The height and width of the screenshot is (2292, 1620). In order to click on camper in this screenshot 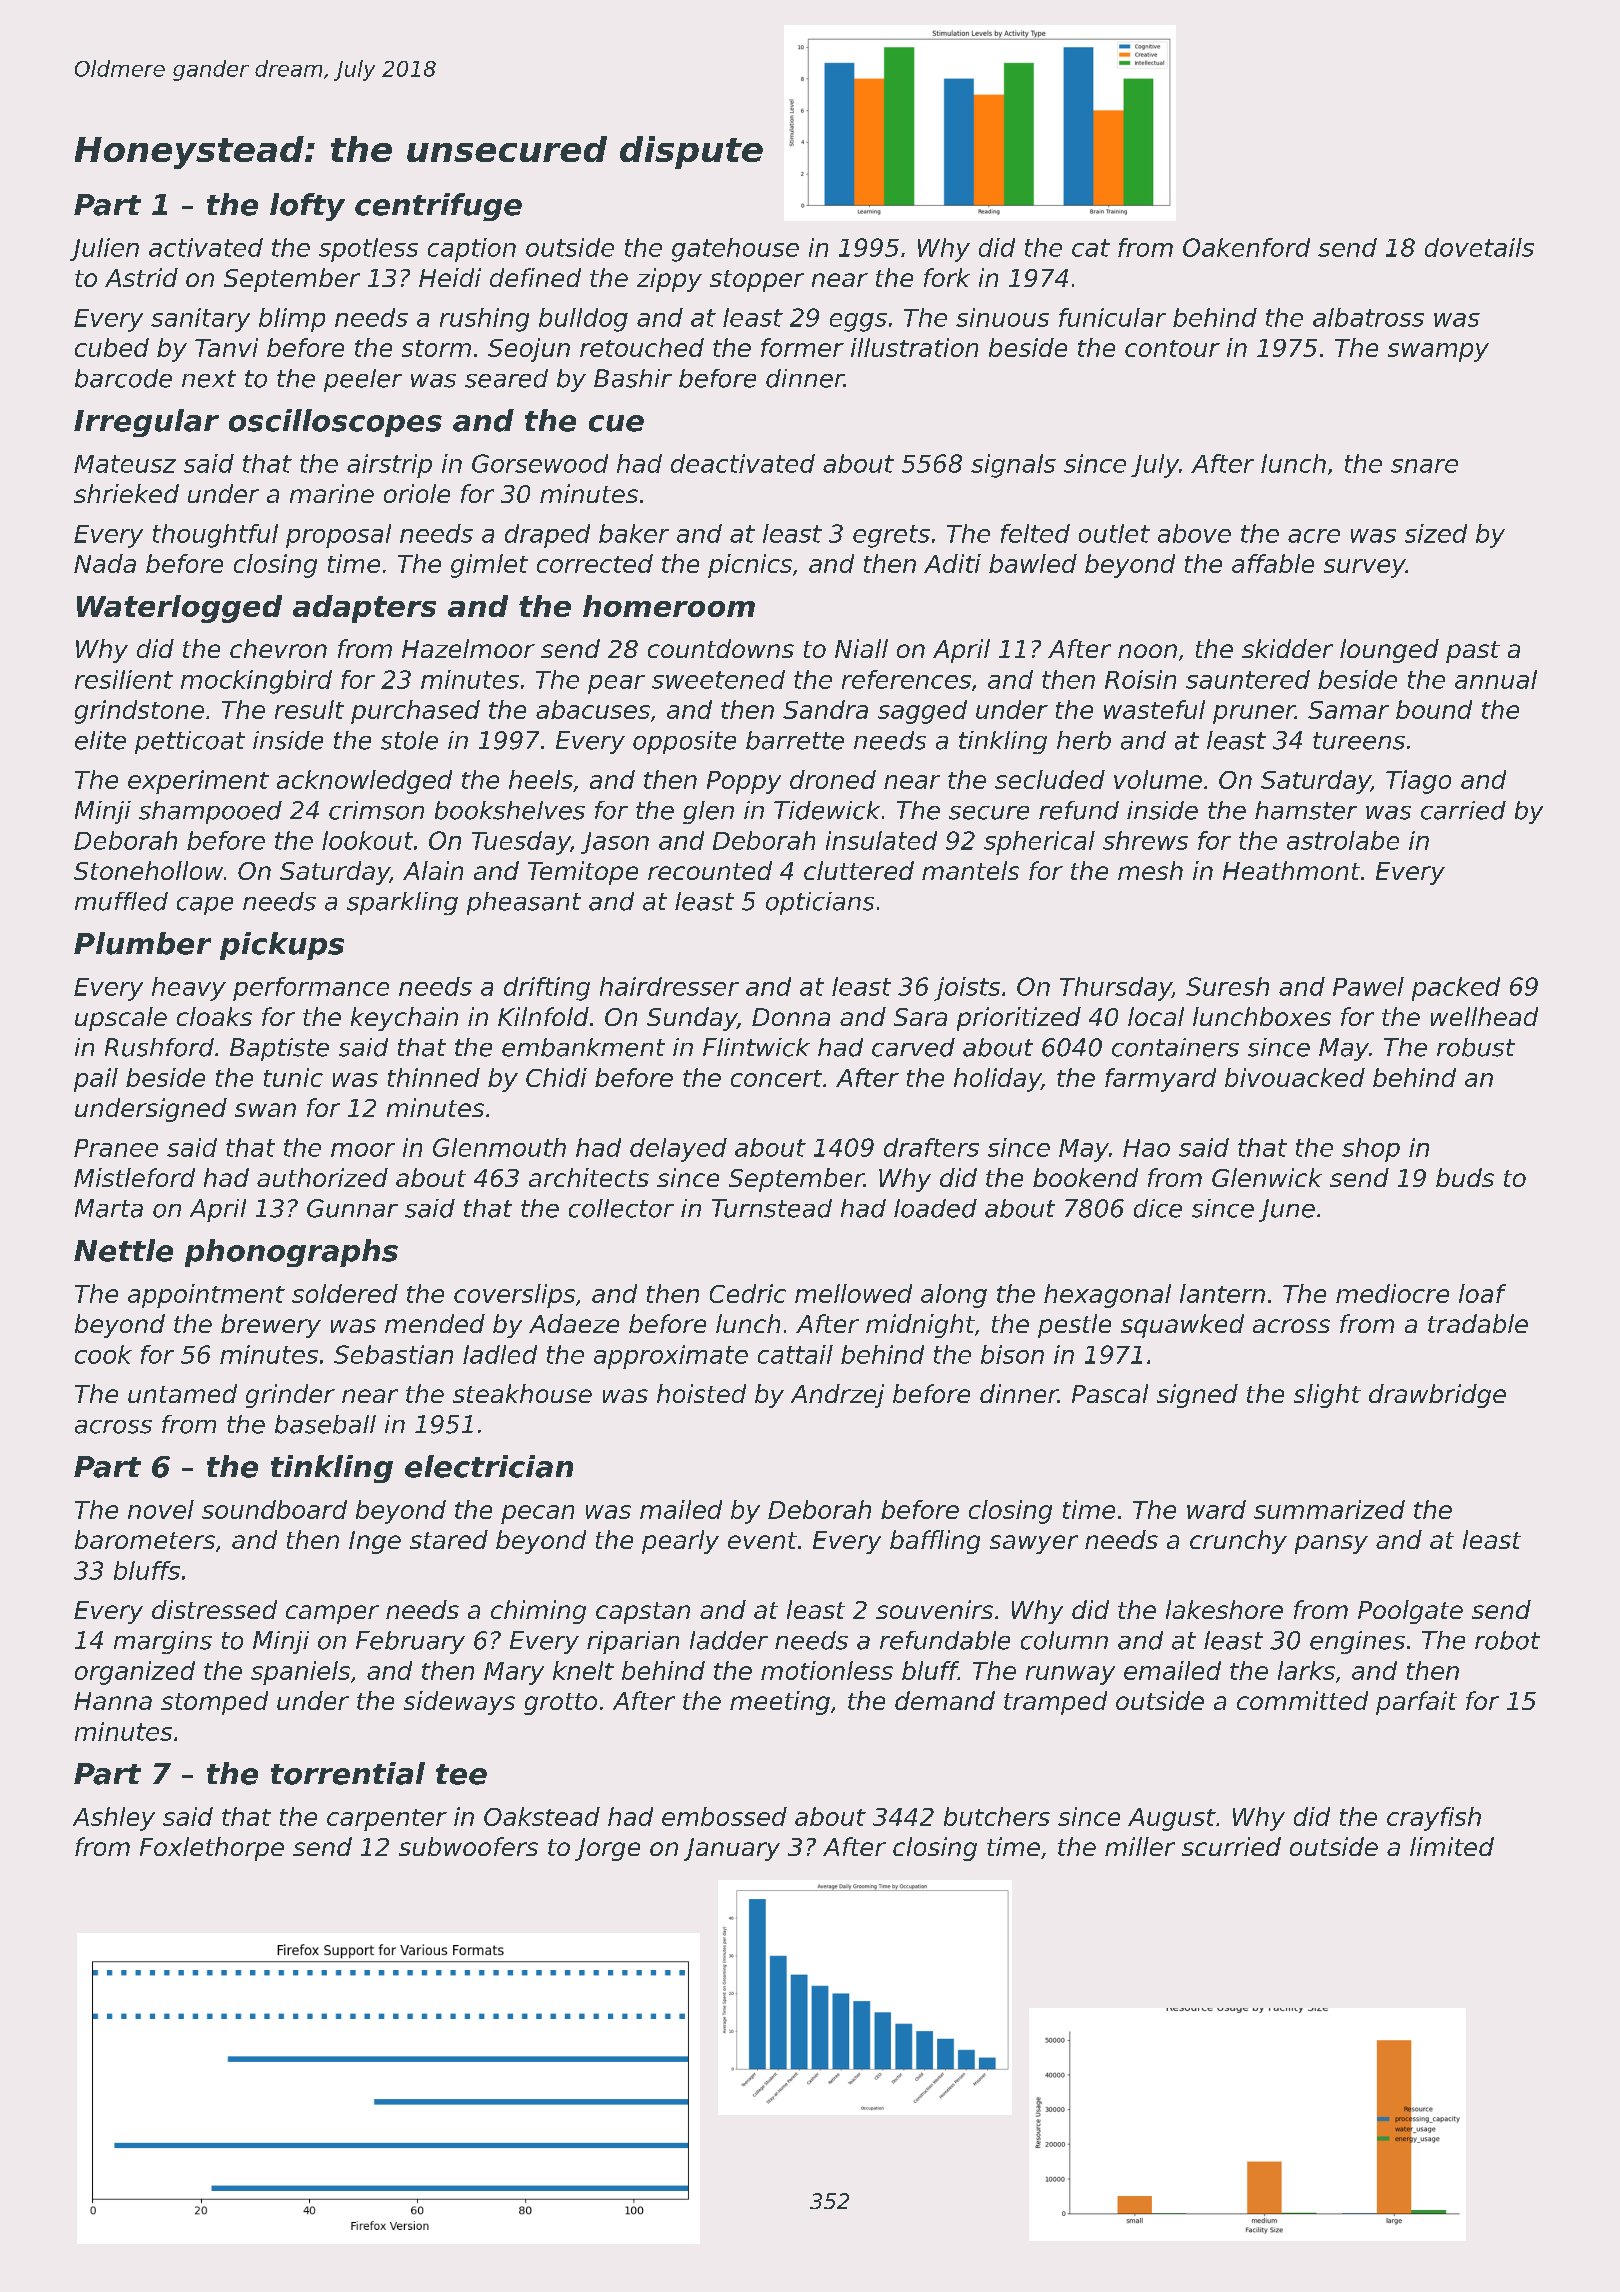, I will do `click(332, 1614)`.
